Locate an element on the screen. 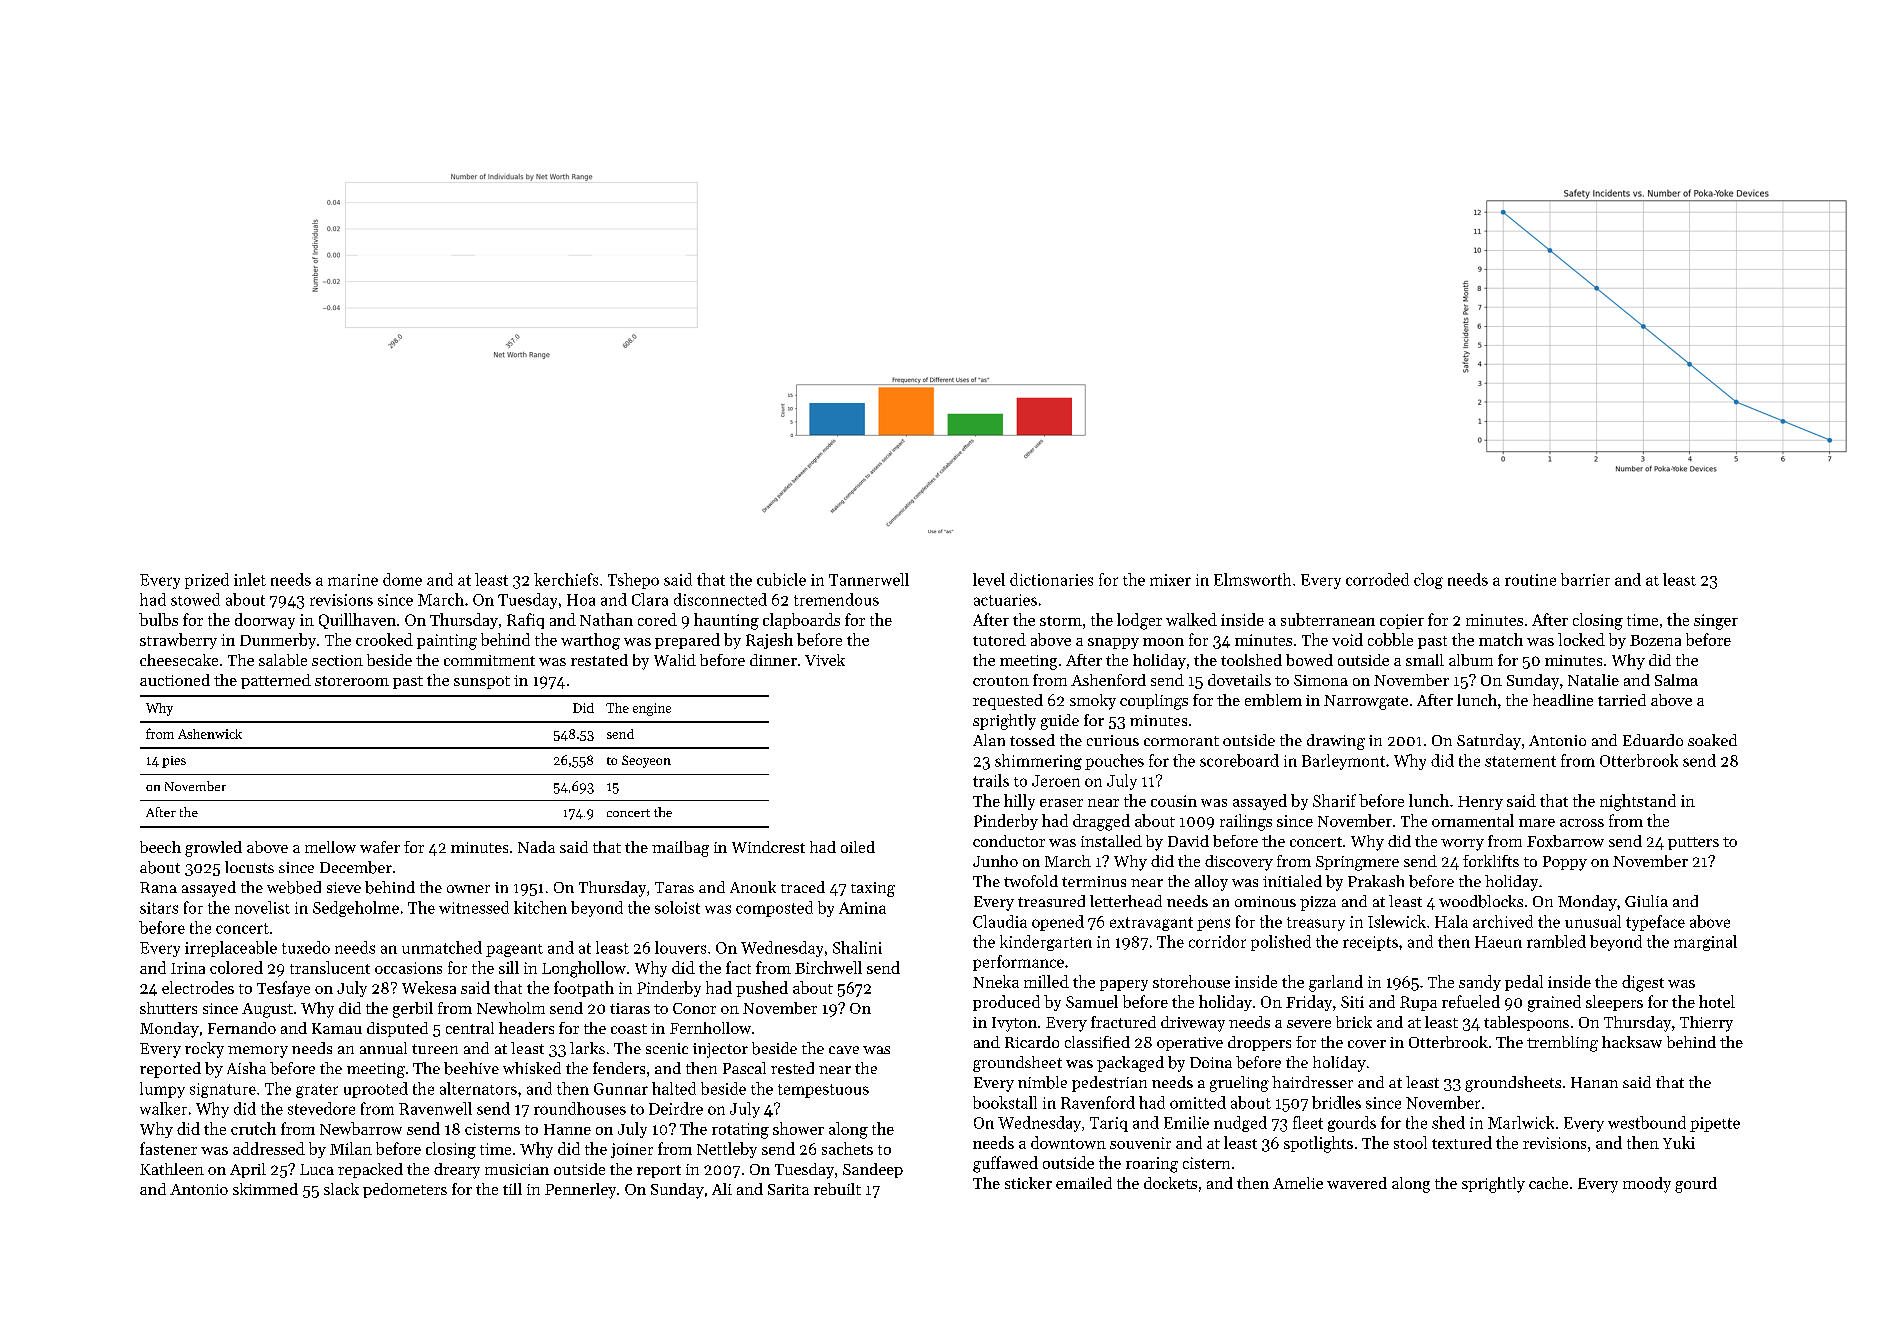  rested is located at coordinates (792, 1068).
